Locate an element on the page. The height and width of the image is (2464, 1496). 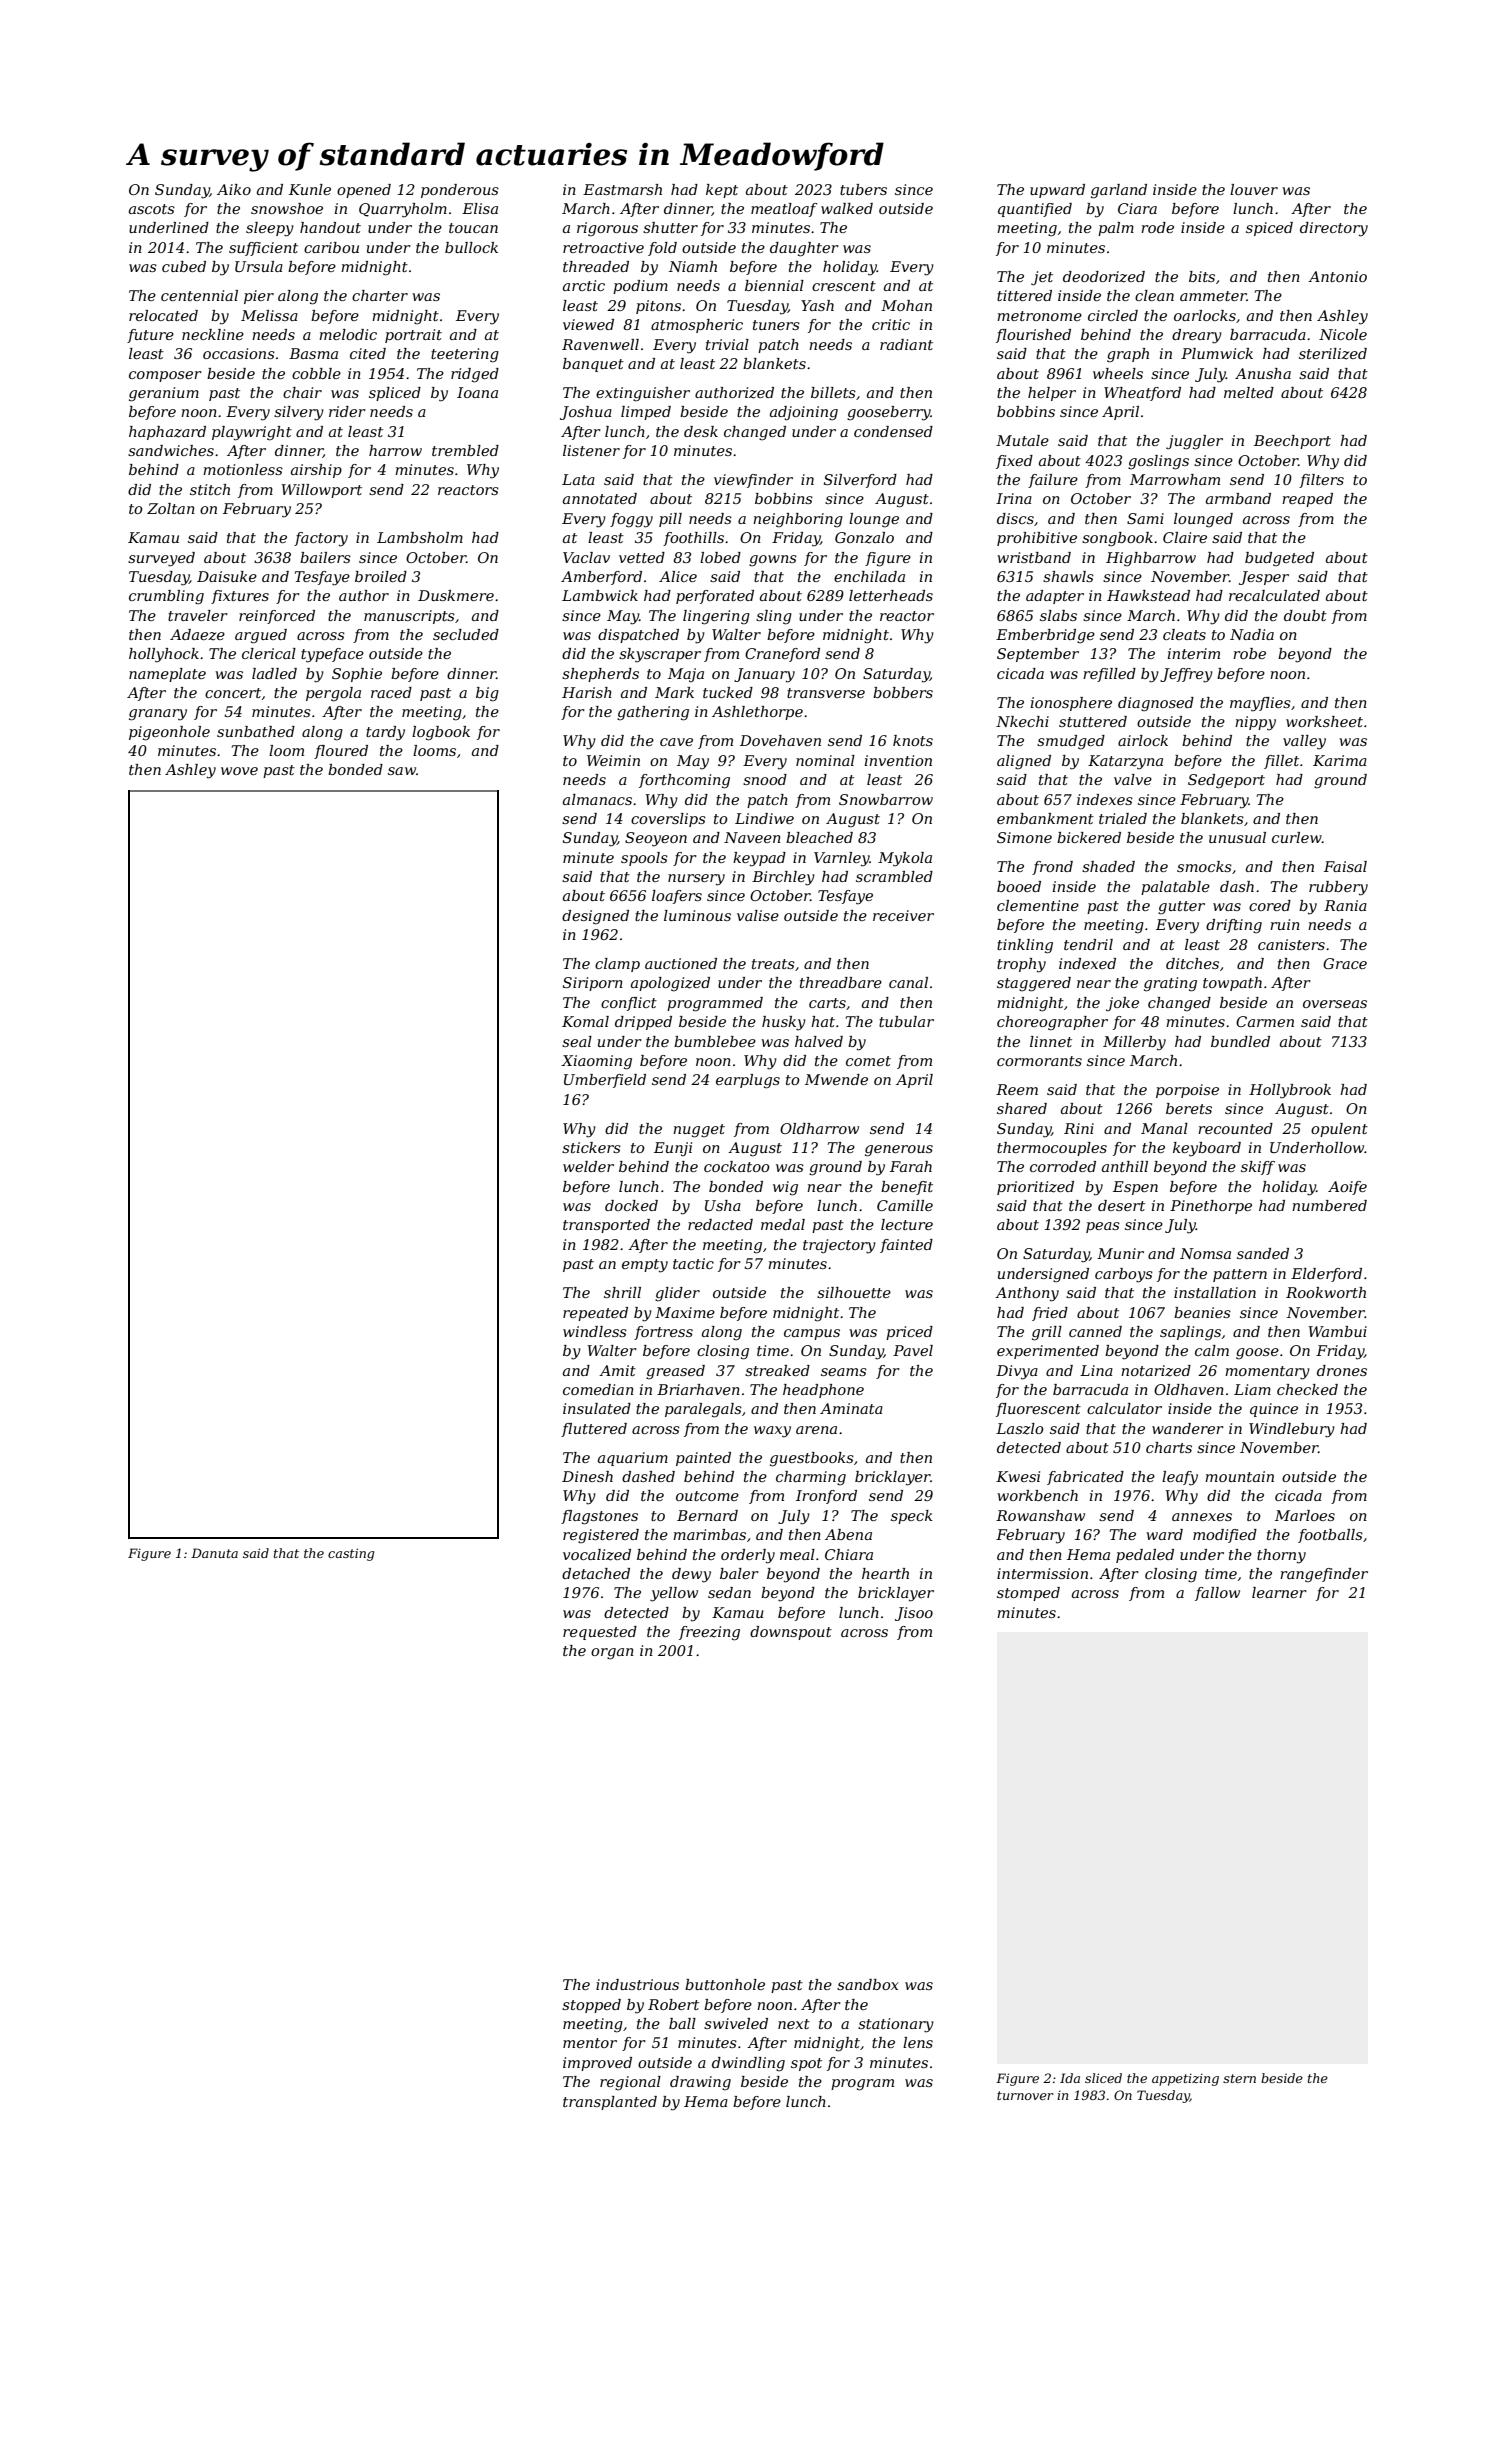
thermocouples is located at coordinates (1052, 1149).
